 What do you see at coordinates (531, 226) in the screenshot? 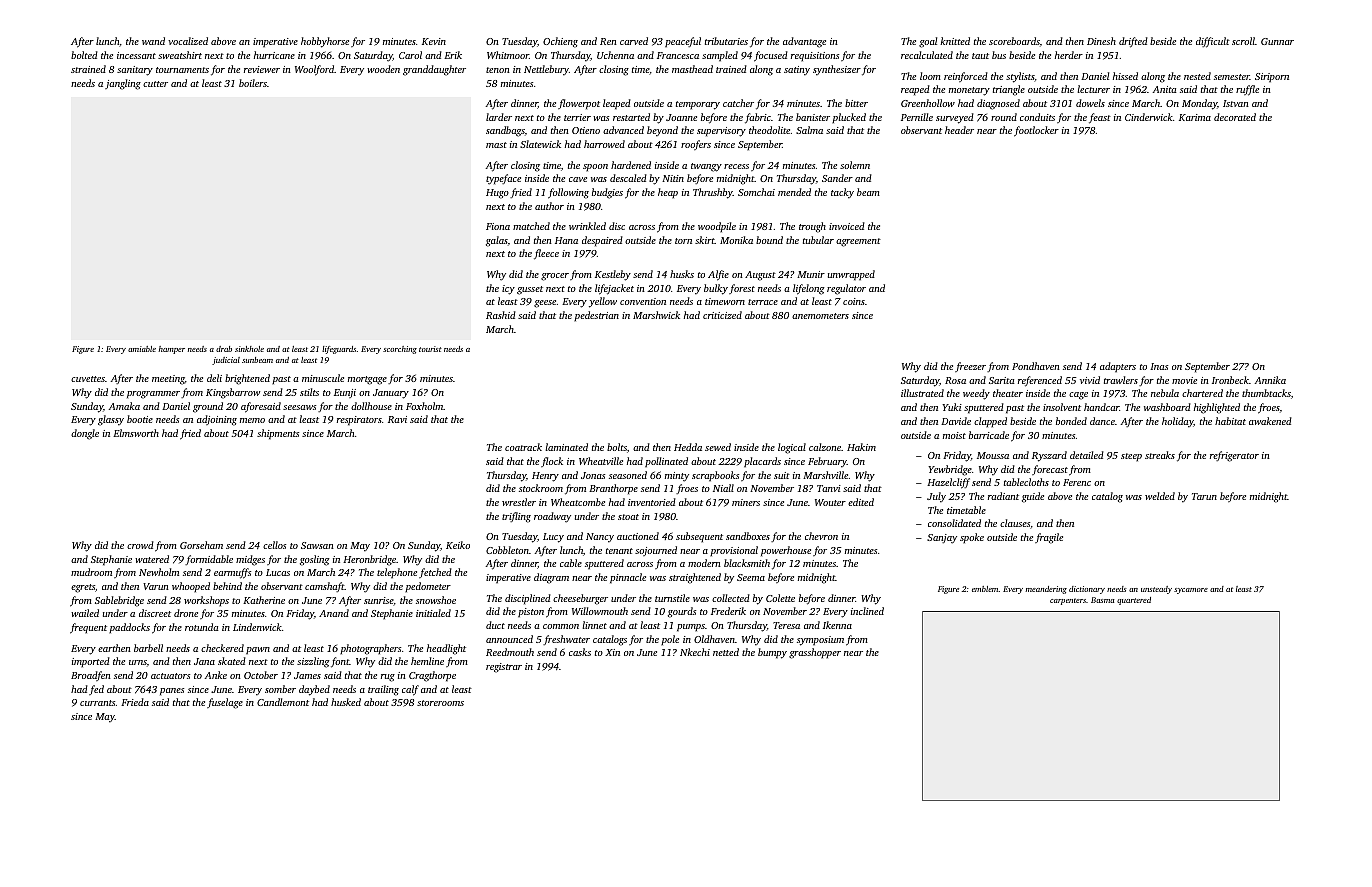
I see `matched` at bounding box center [531, 226].
